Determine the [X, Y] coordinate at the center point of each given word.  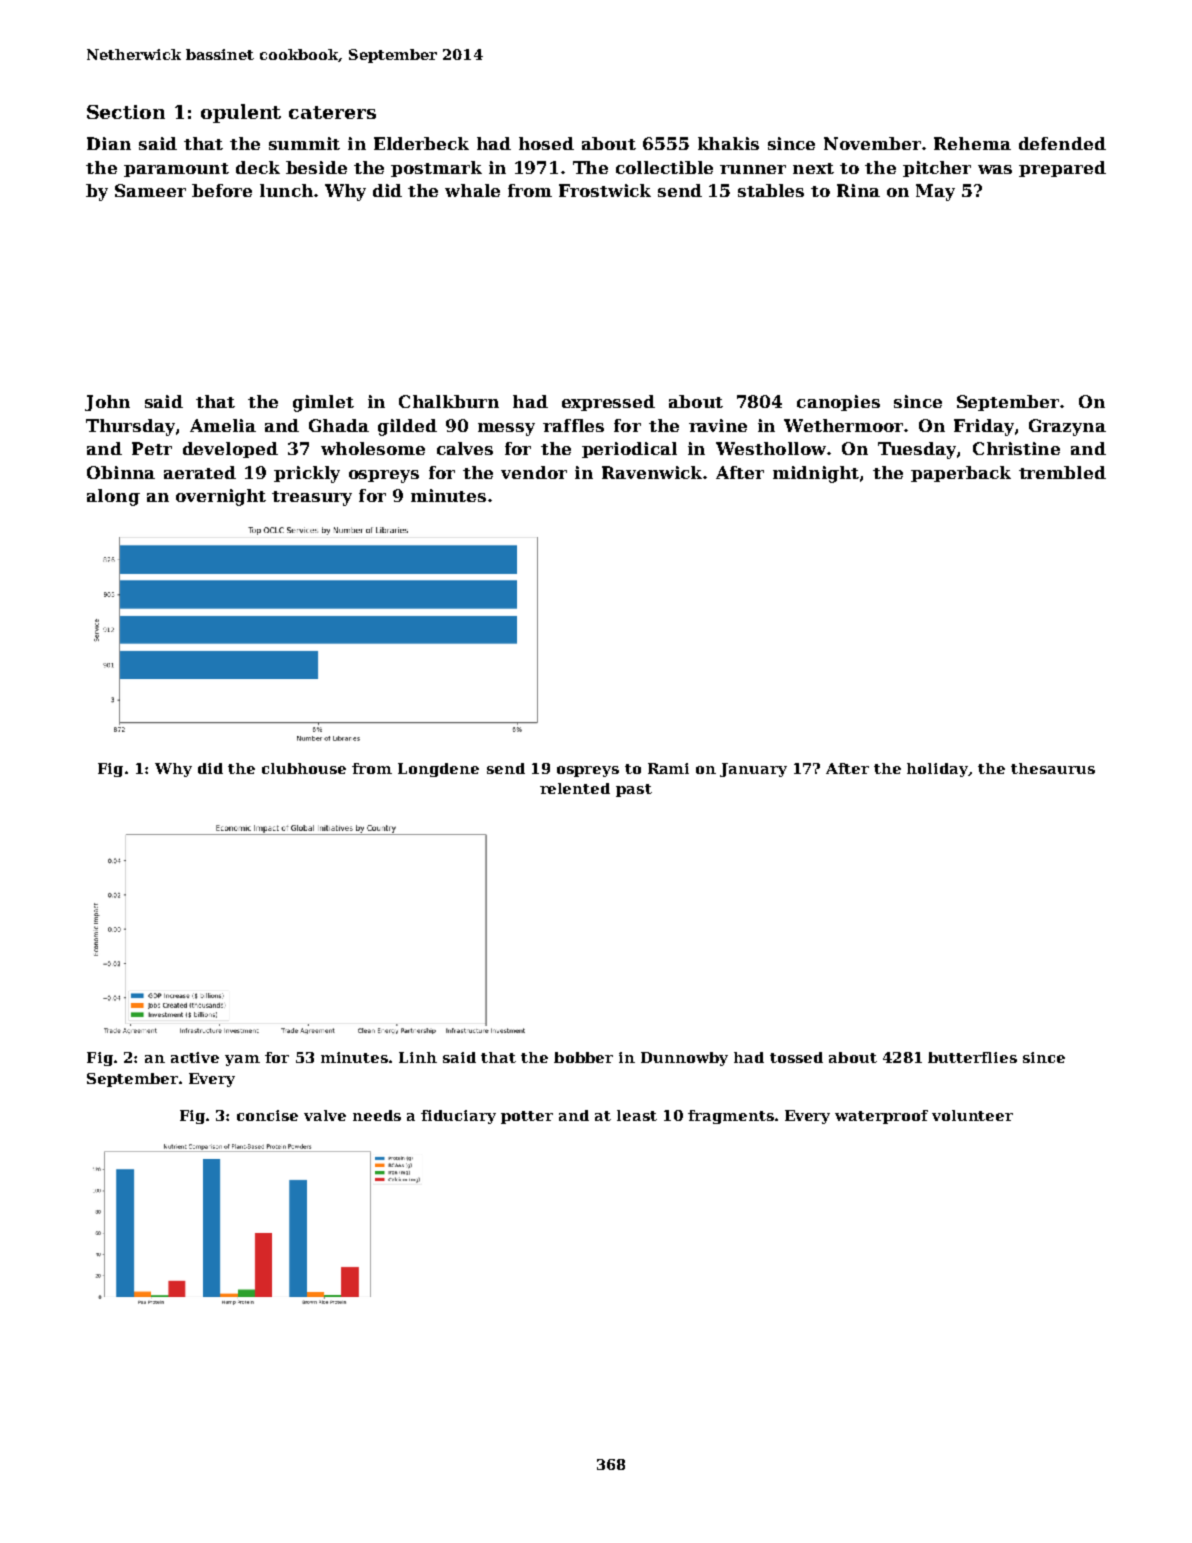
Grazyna [1067, 427]
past [634, 790]
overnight [221, 497]
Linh [418, 1057]
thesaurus [1053, 768]
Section [126, 112]
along [113, 497]
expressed [608, 403]
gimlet [323, 403]
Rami [668, 768]
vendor [534, 472]
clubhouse [304, 768]
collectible [664, 167]
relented [575, 788]
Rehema [972, 143]
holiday [938, 770]
